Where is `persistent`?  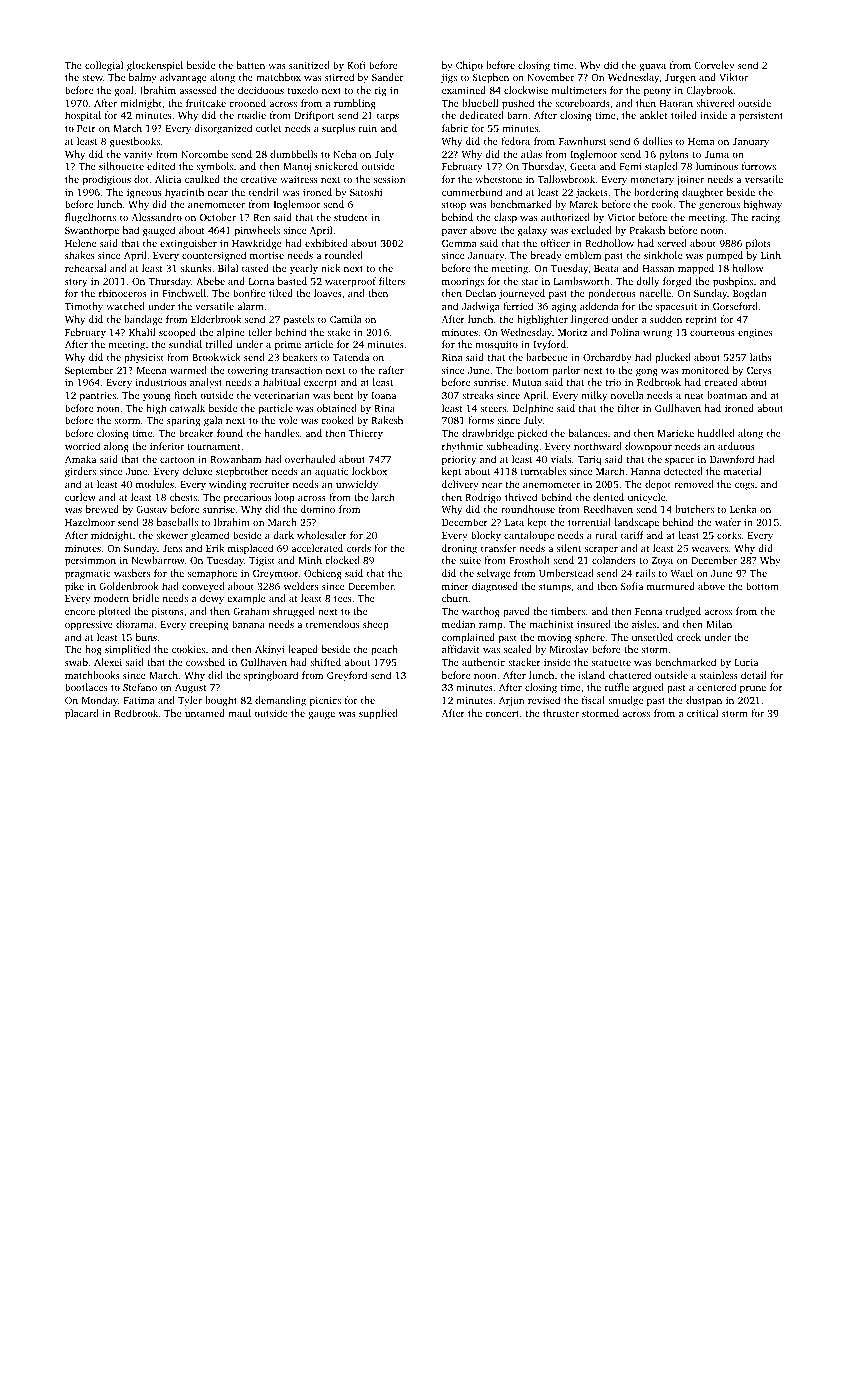 persistent is located at coordinates (761, 117).
